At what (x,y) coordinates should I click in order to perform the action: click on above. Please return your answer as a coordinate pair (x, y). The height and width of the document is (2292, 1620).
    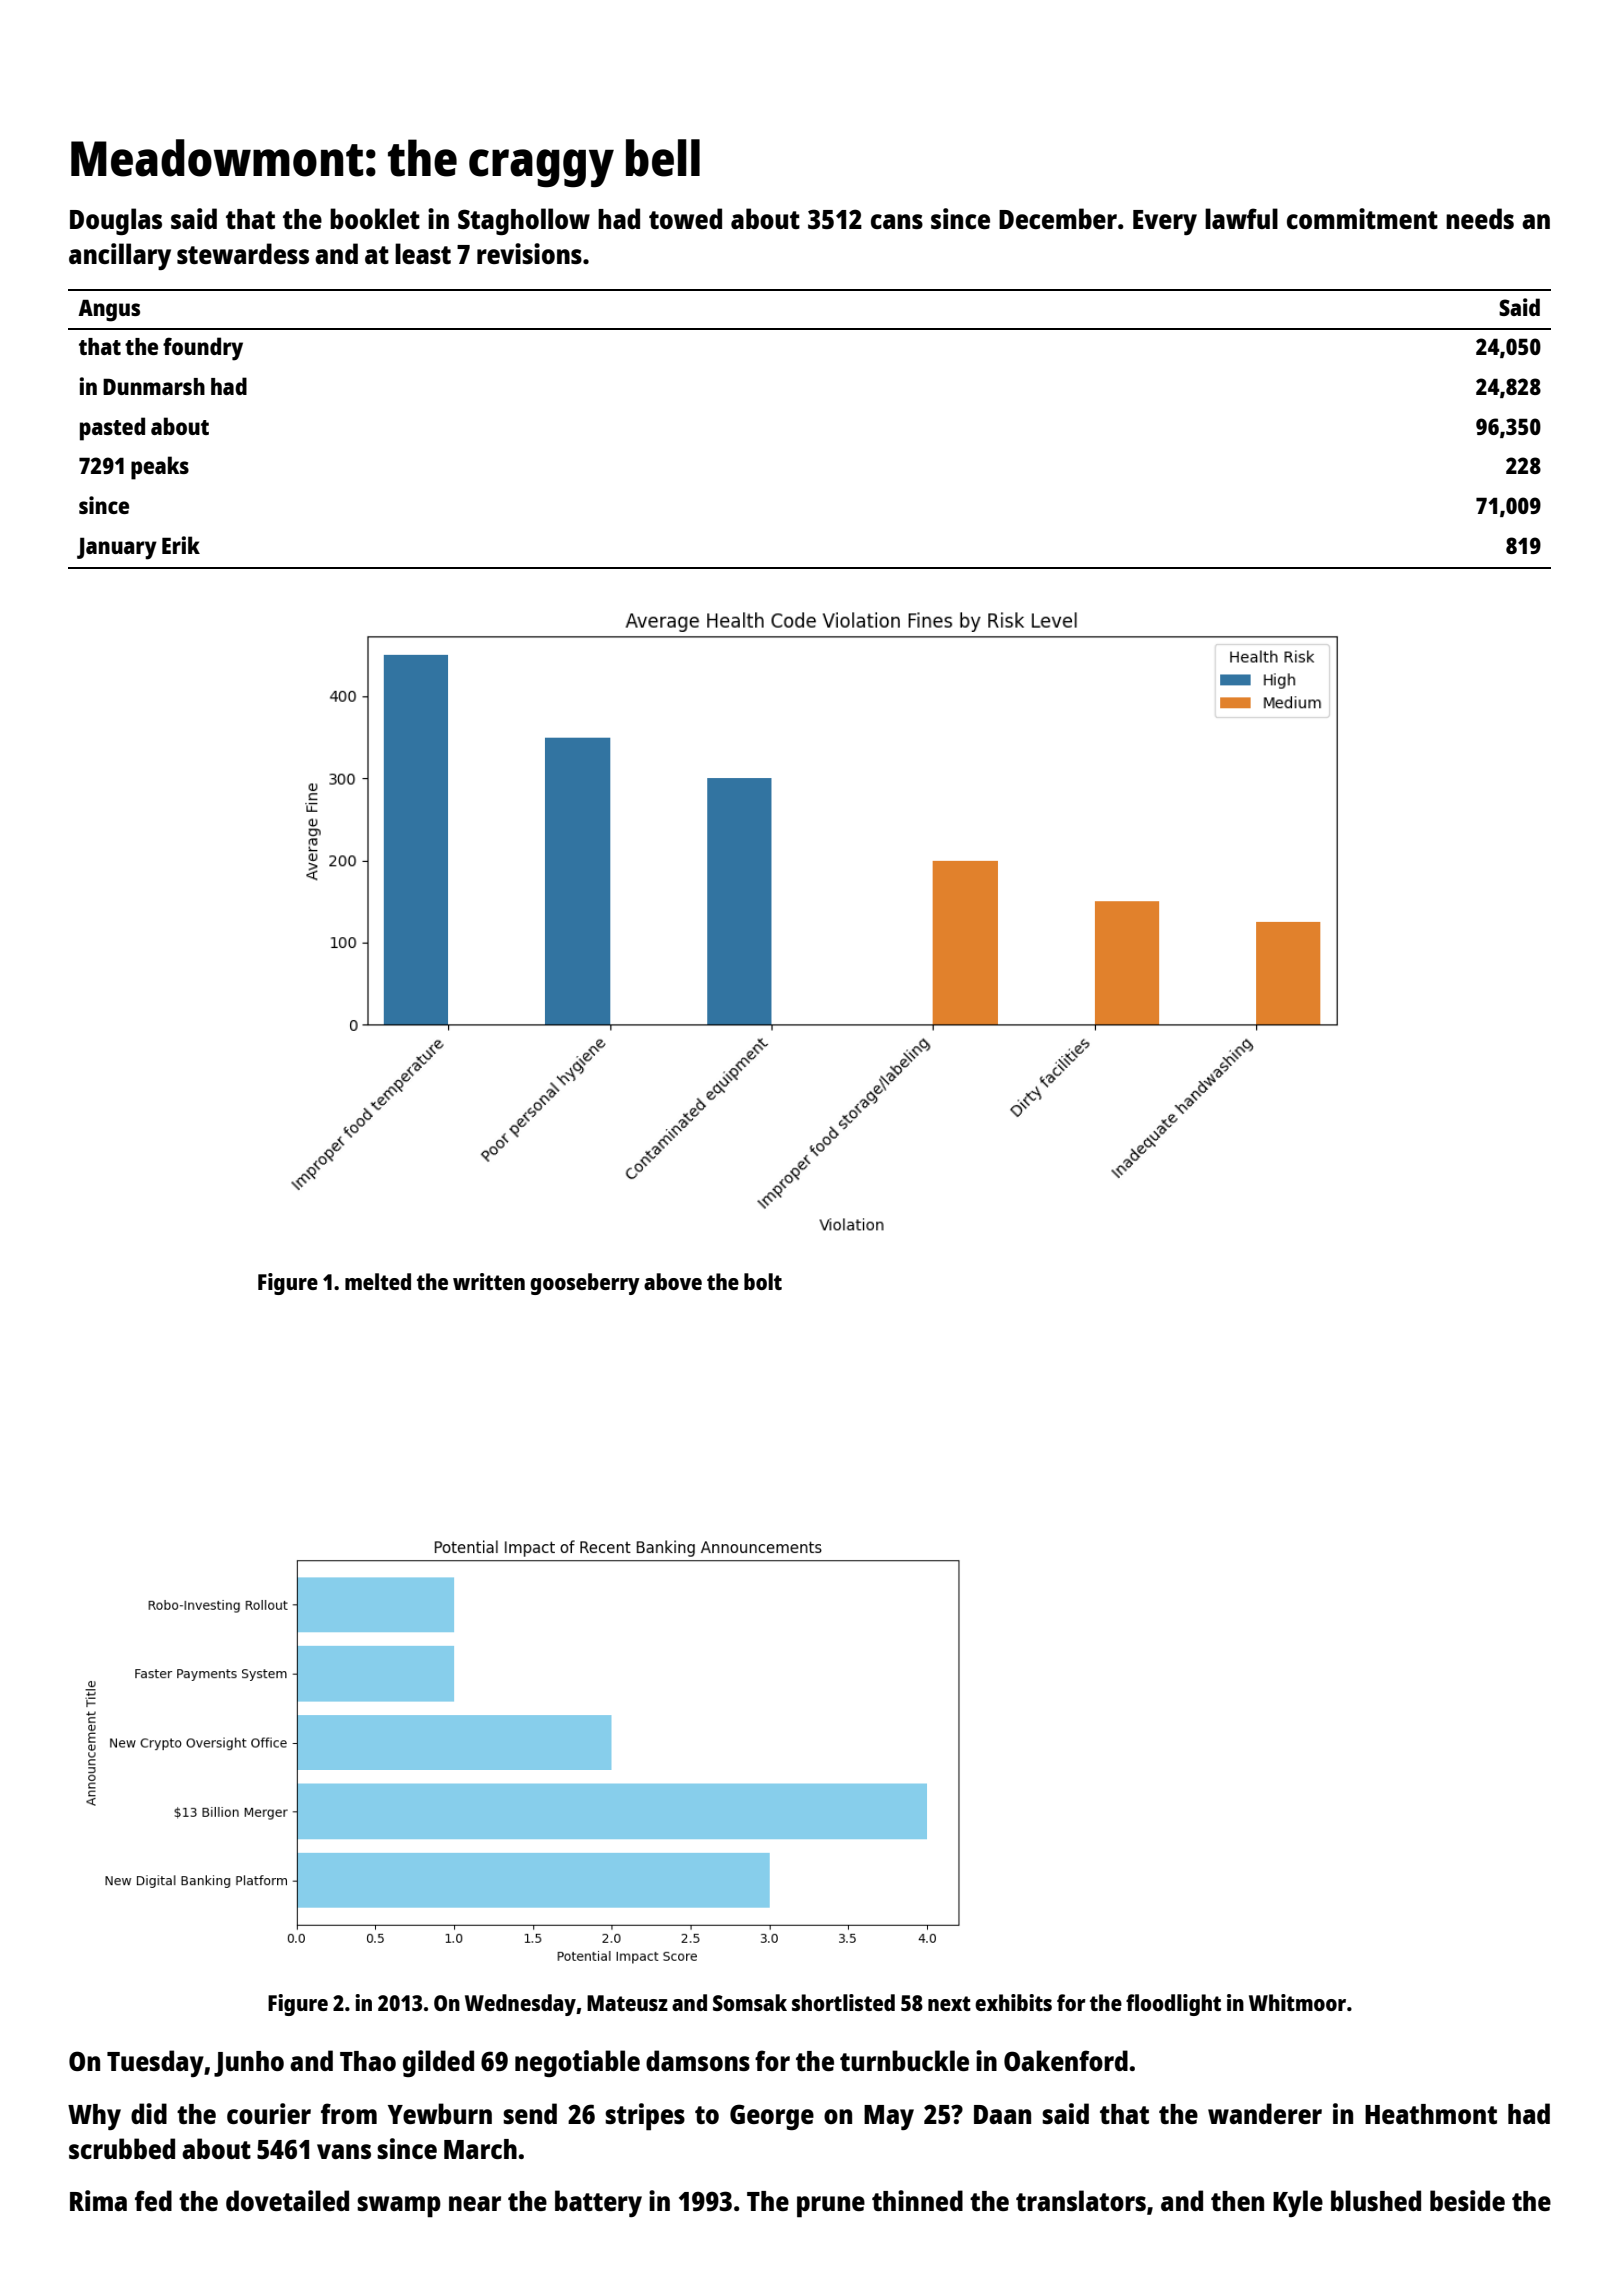
    Looking at the image, I should click on (673, 1281).
